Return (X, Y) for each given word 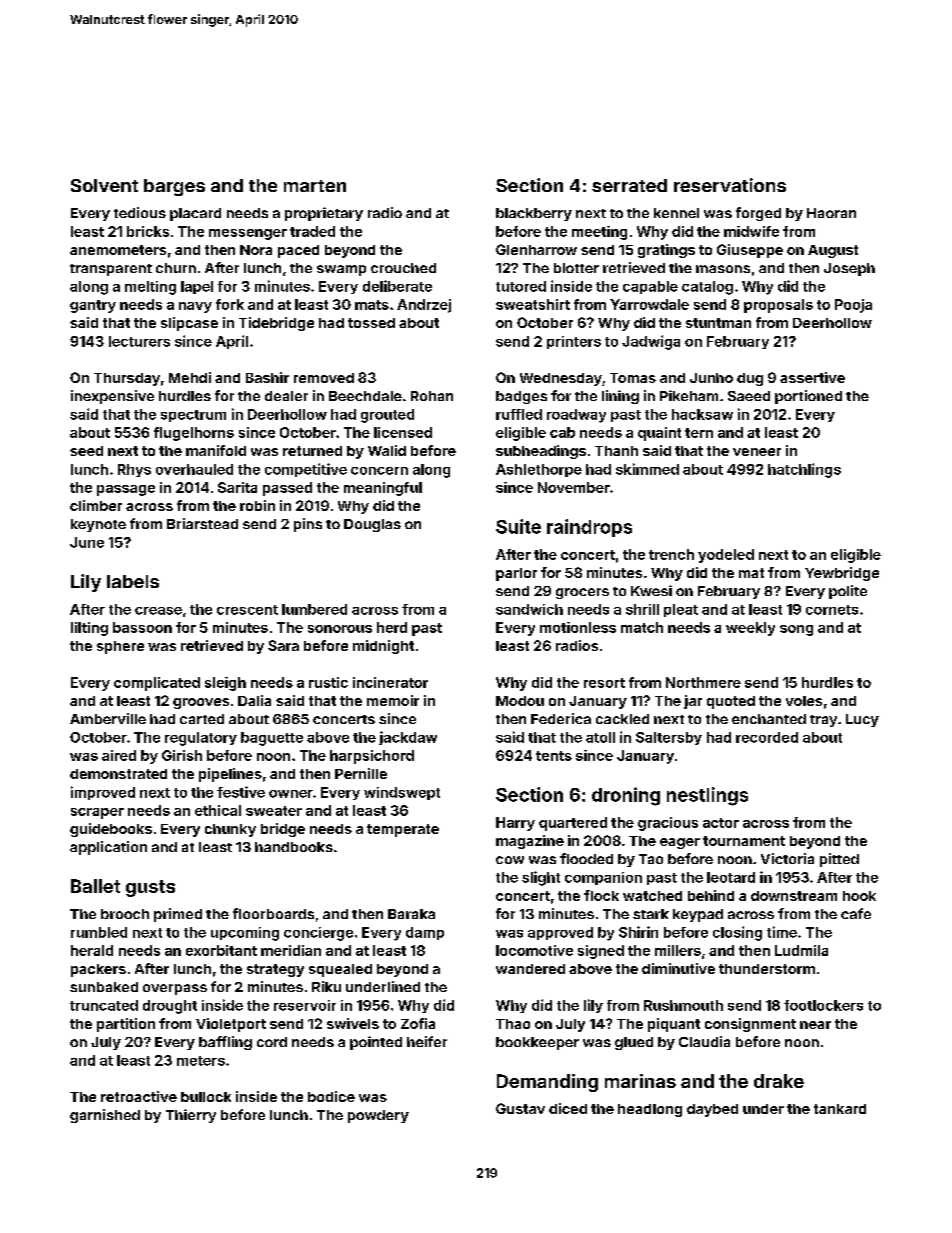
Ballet (95, 886)
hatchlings (804, 470)
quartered (573, 824)
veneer (757, 452)
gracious (668, 824)
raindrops (589, 528)
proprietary (324, 214)
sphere (120, 647)
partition (126, 1025)
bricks (148, 231)
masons (723, 269)
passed (287, 489)
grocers (582, 593)
